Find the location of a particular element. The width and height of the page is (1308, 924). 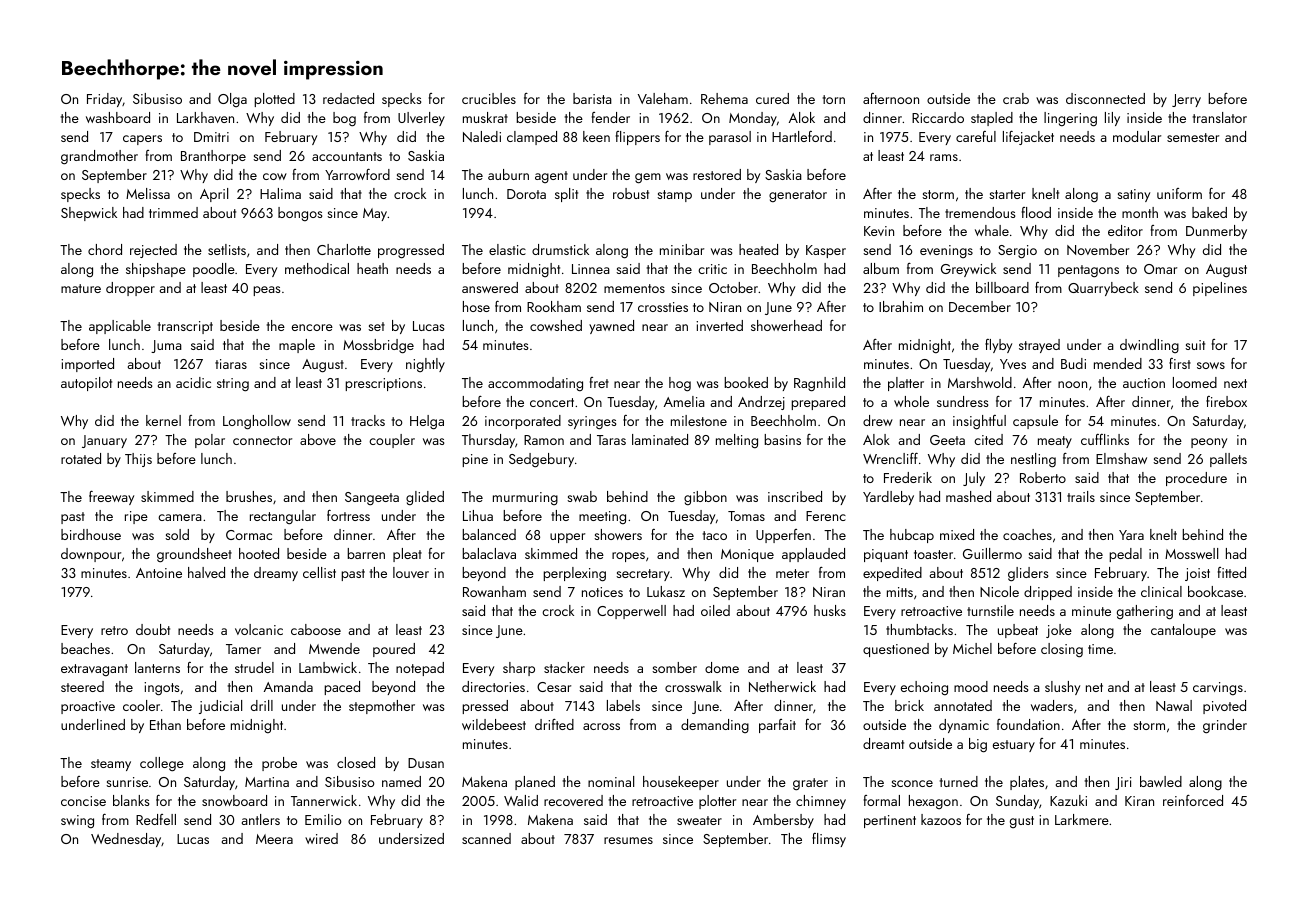

extravagant is located at coordinates (94, 670).
